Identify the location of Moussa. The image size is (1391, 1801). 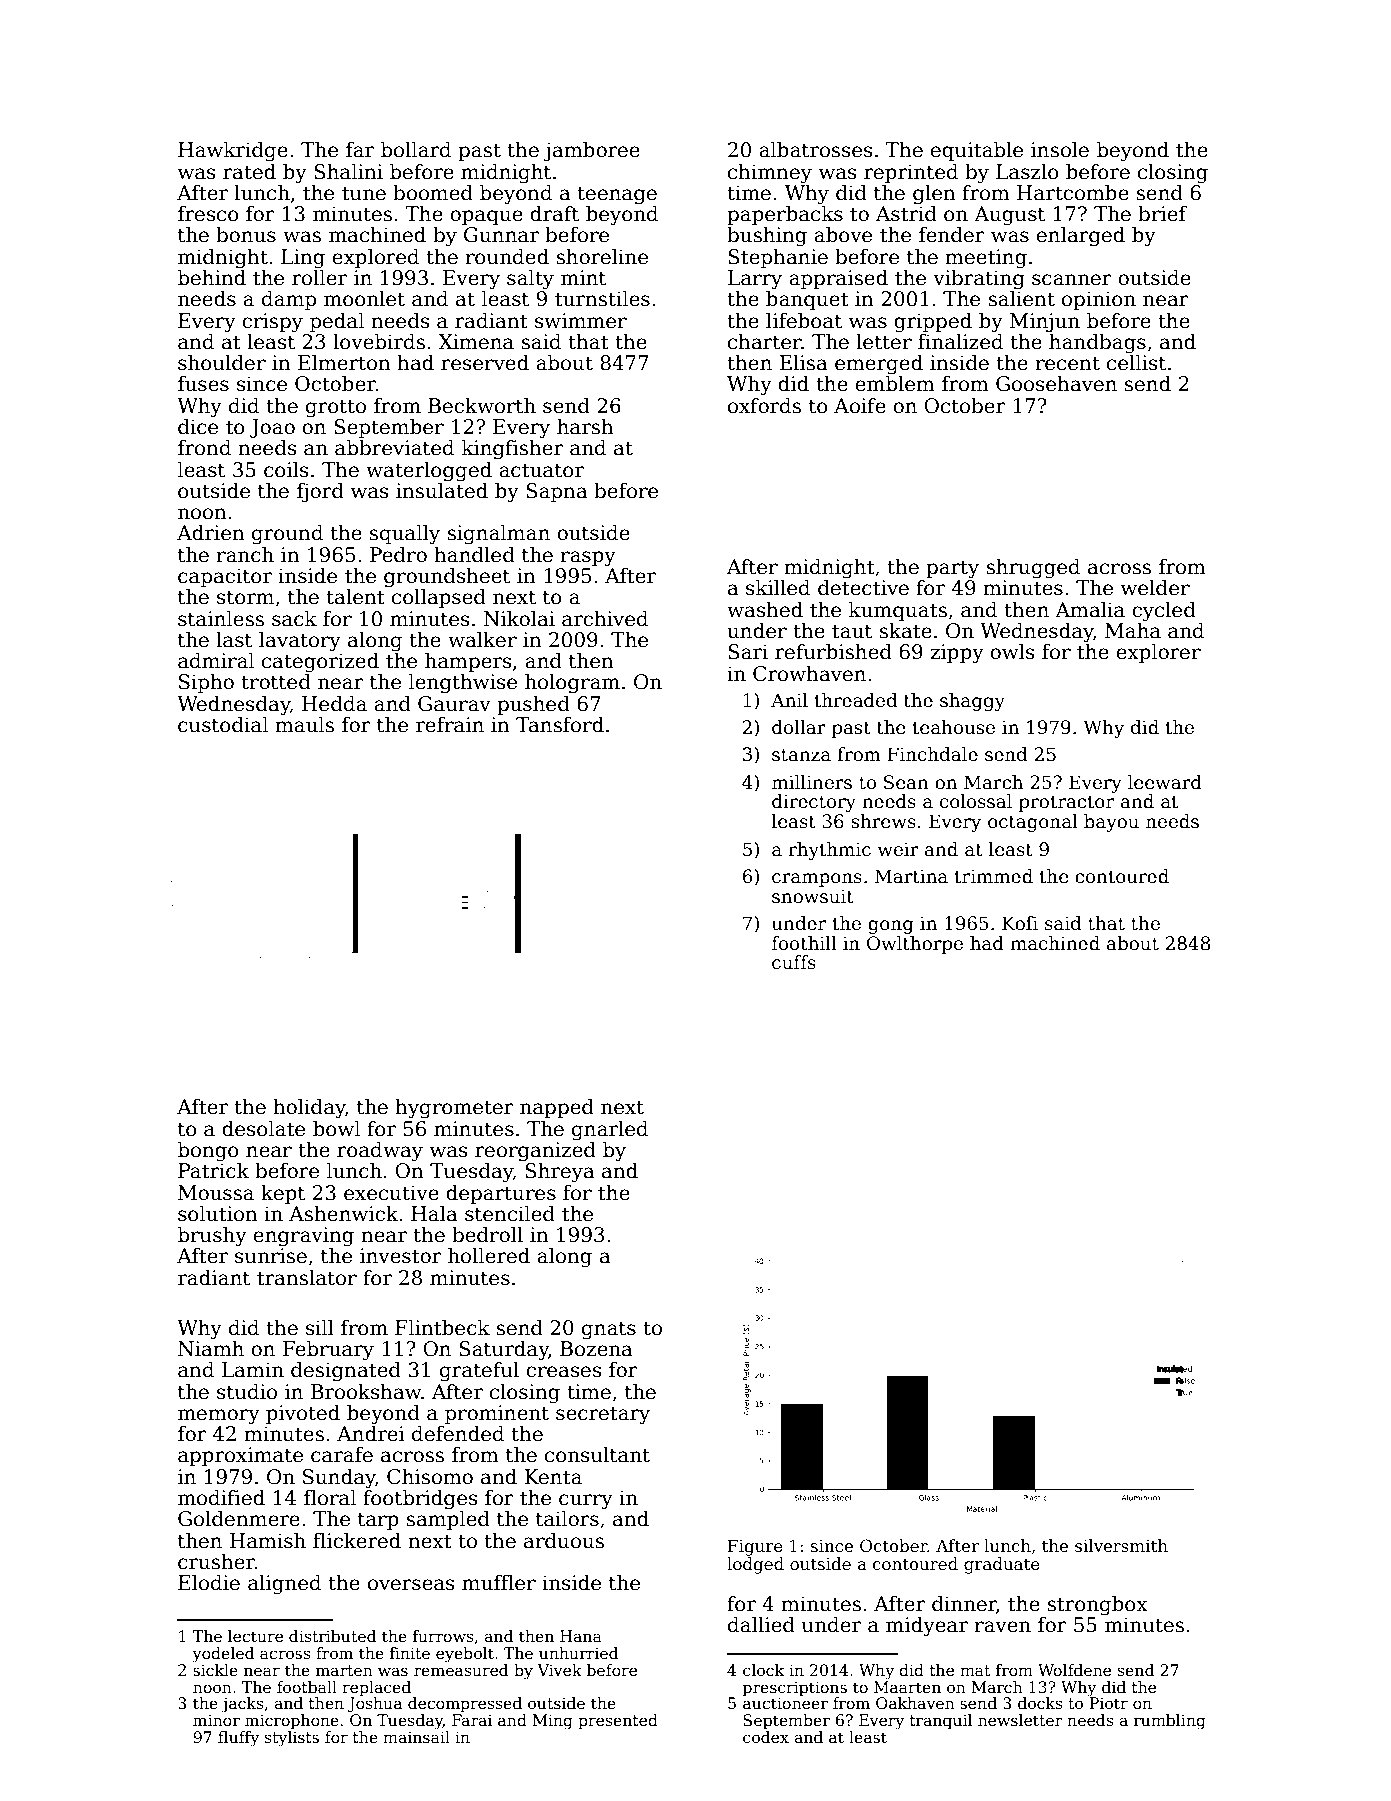
(216, 1193).
